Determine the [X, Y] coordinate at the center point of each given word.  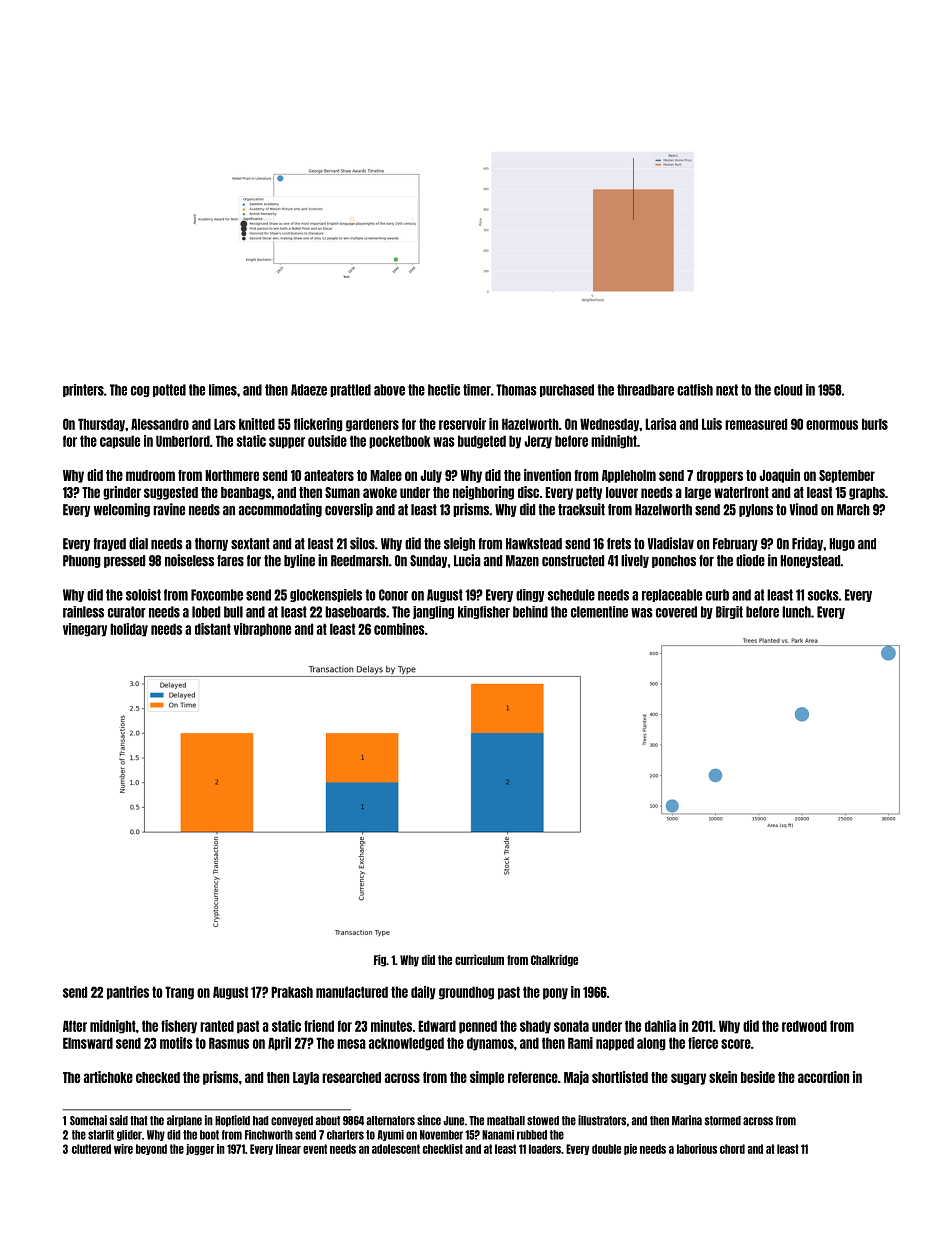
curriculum [479, 959]
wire [123, 1149]
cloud [788, 390]
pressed [124, 561]
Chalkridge [554, 960]
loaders [545, 1149]
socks [823, 595]
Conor [393, 595]
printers [83, 390]
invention [547, 475]
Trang [179, 993]
